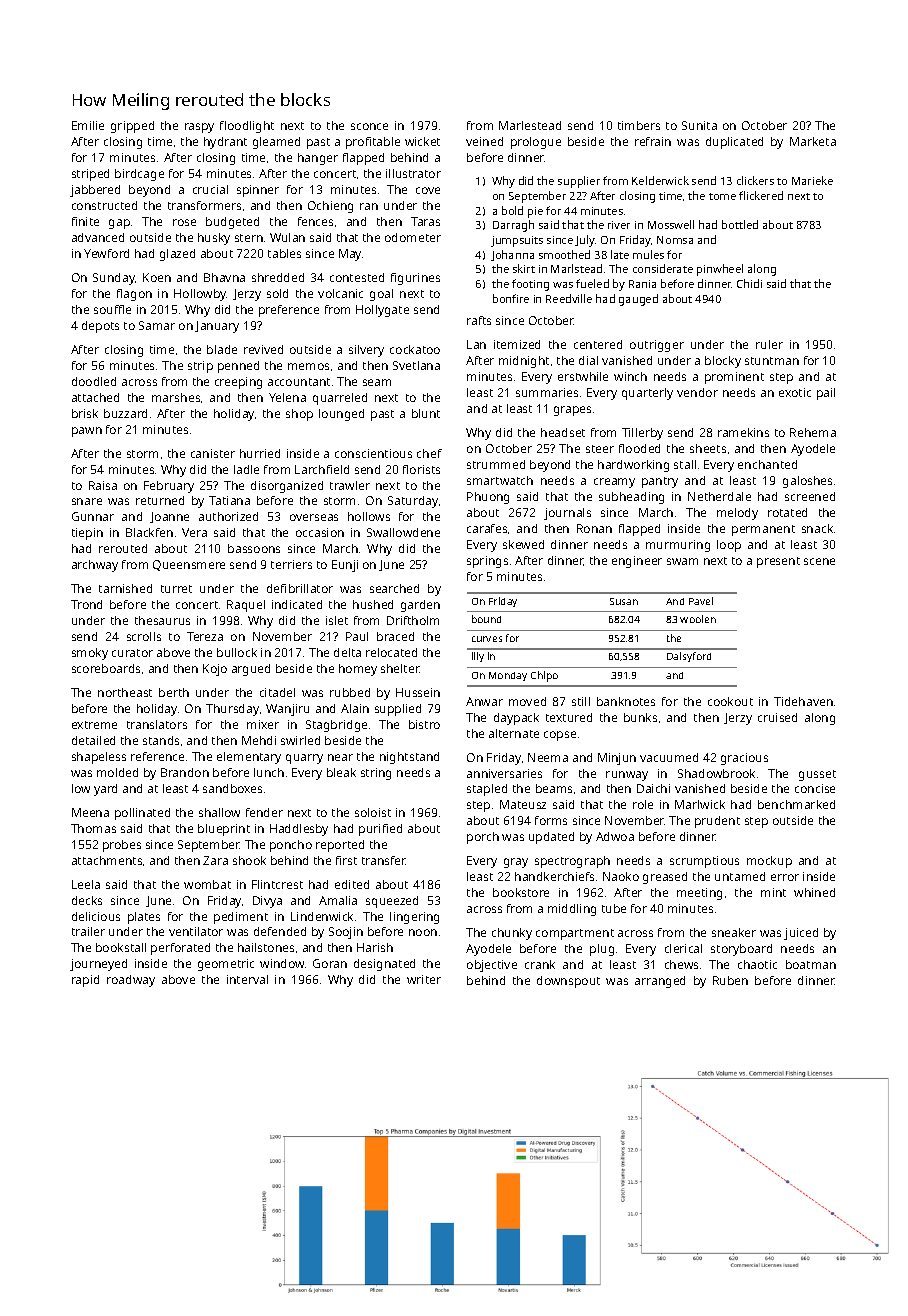  Describe the element at coordinates (530, 125) in the screenshot. I see `Marlestead` at that location.
